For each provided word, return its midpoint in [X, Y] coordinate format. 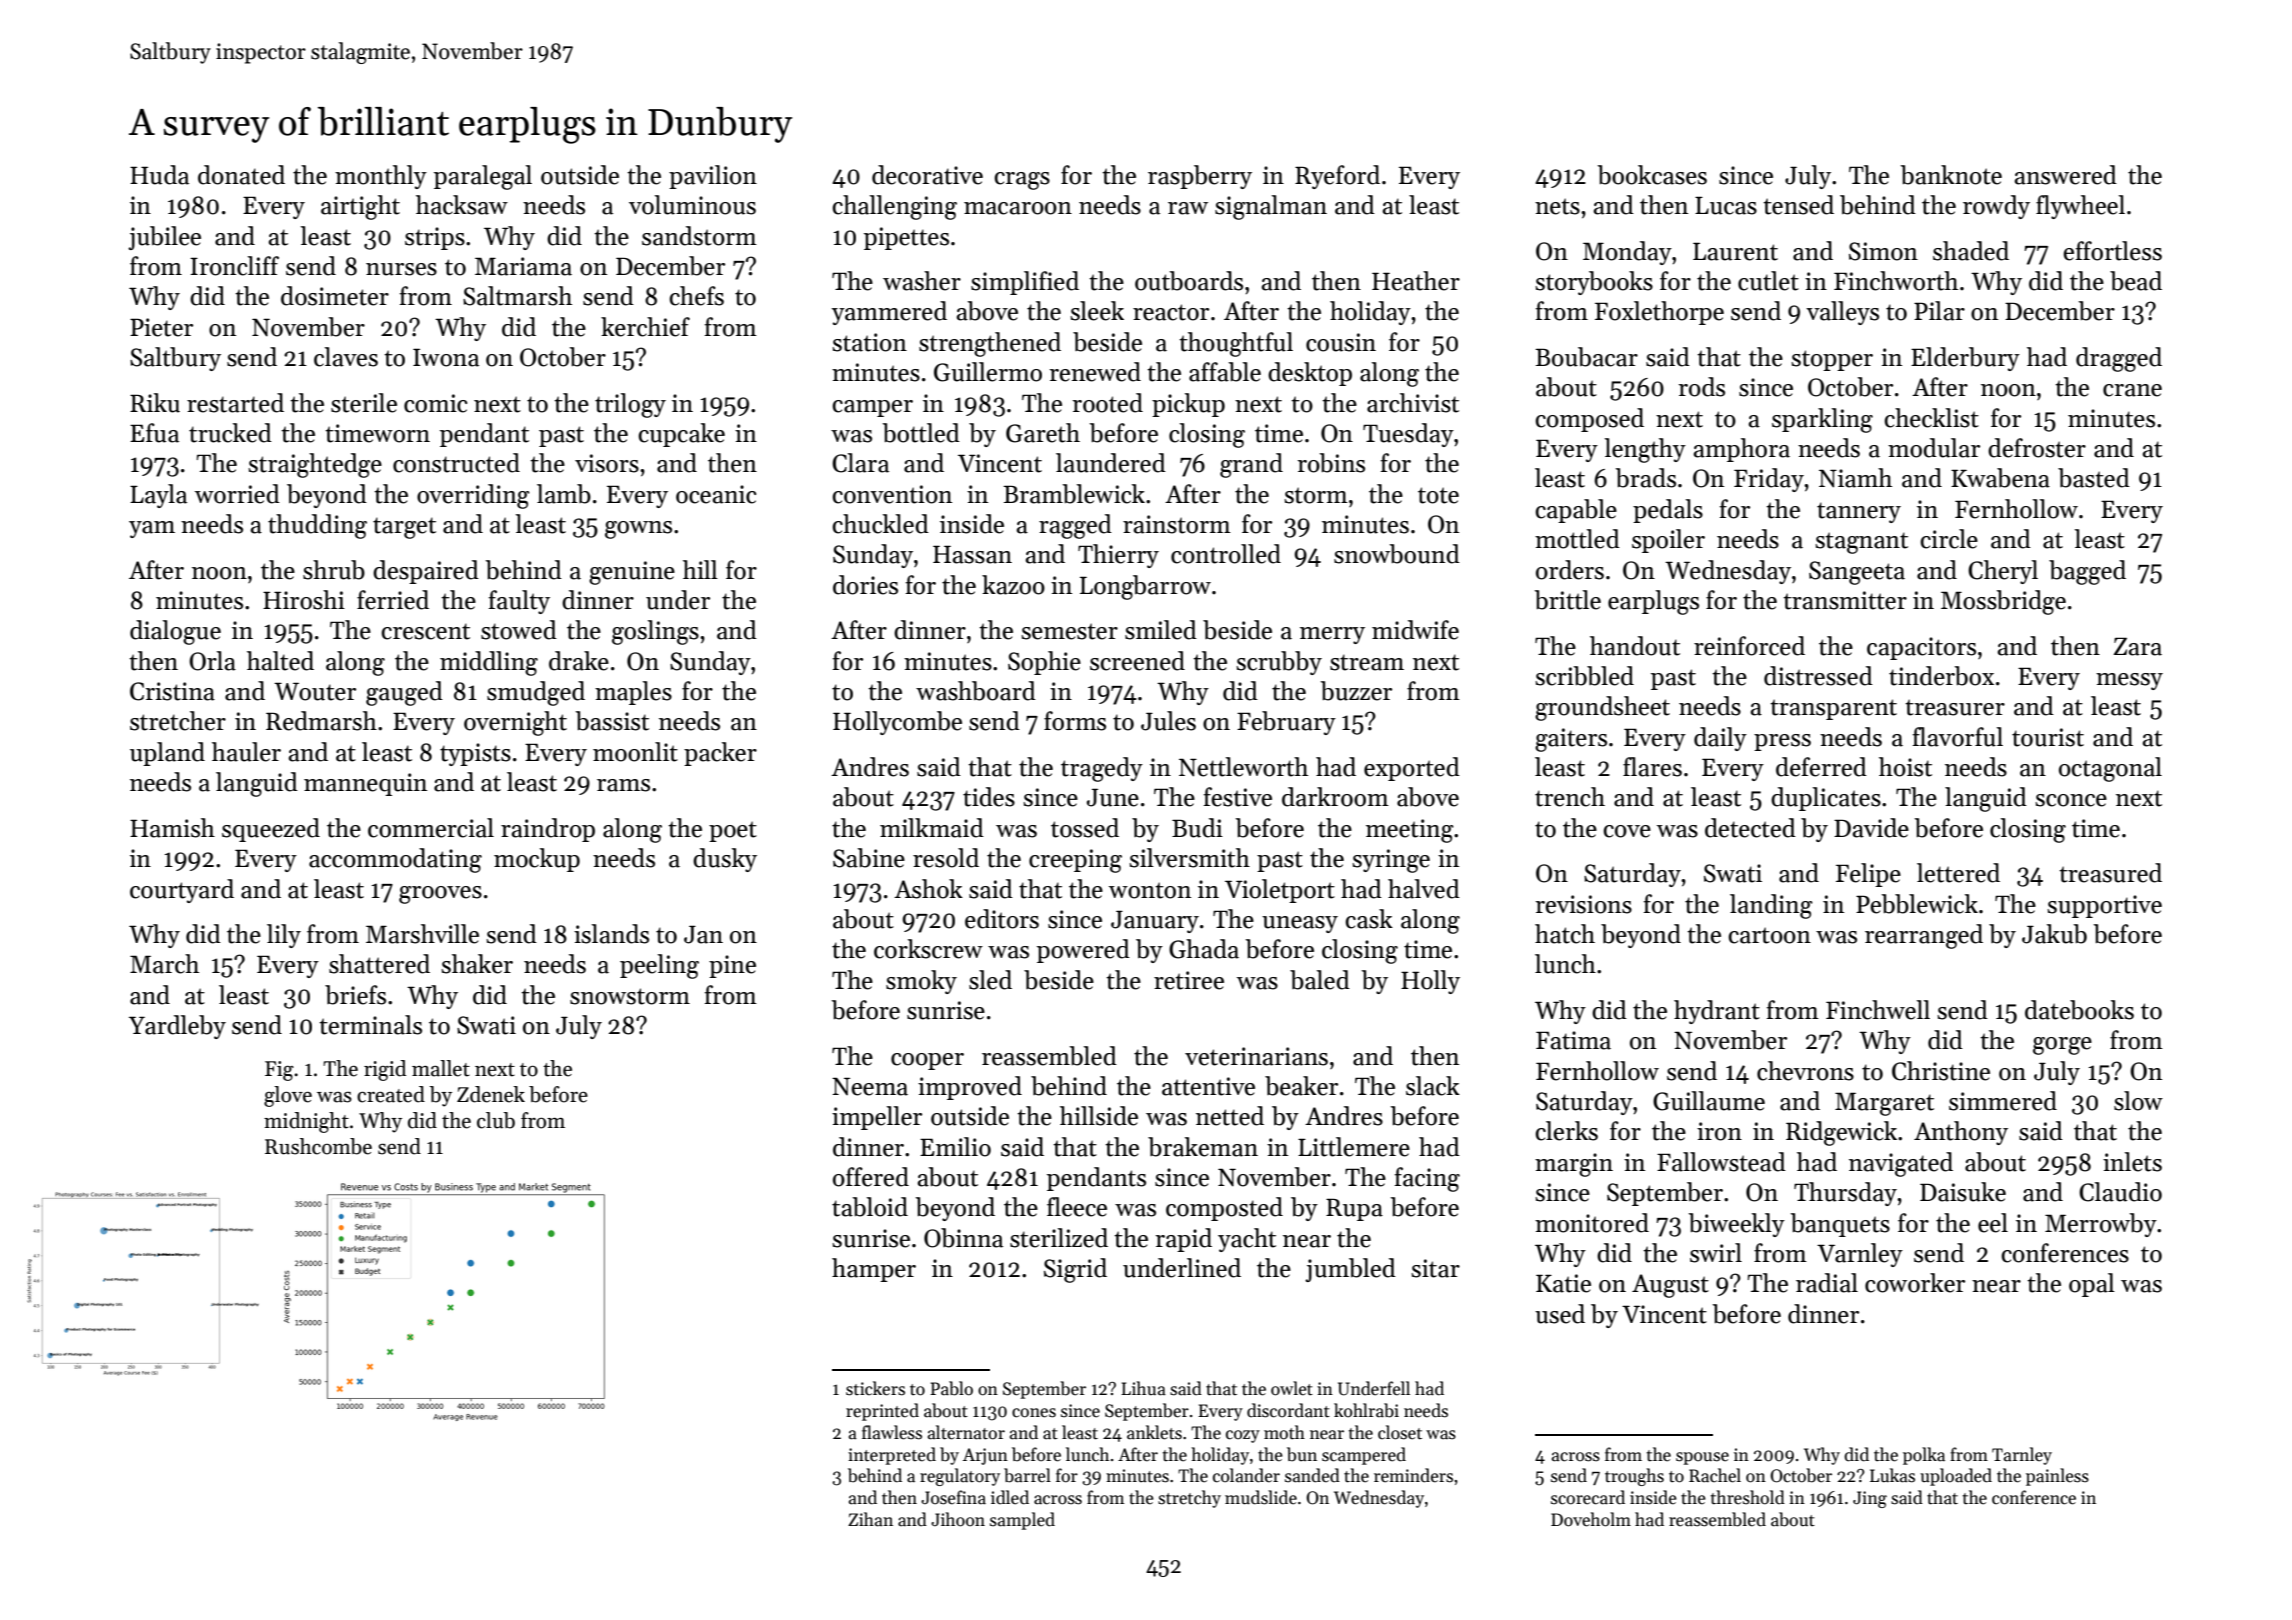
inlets [2132, 1162]
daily [1720, 739]
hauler [246, 752]
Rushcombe [318, 1146]
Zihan [870, 1519]
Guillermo [988, 372]
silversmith [1189, 858]
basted [2094, 478]
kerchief [645, 327]
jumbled [1350, 1270]
